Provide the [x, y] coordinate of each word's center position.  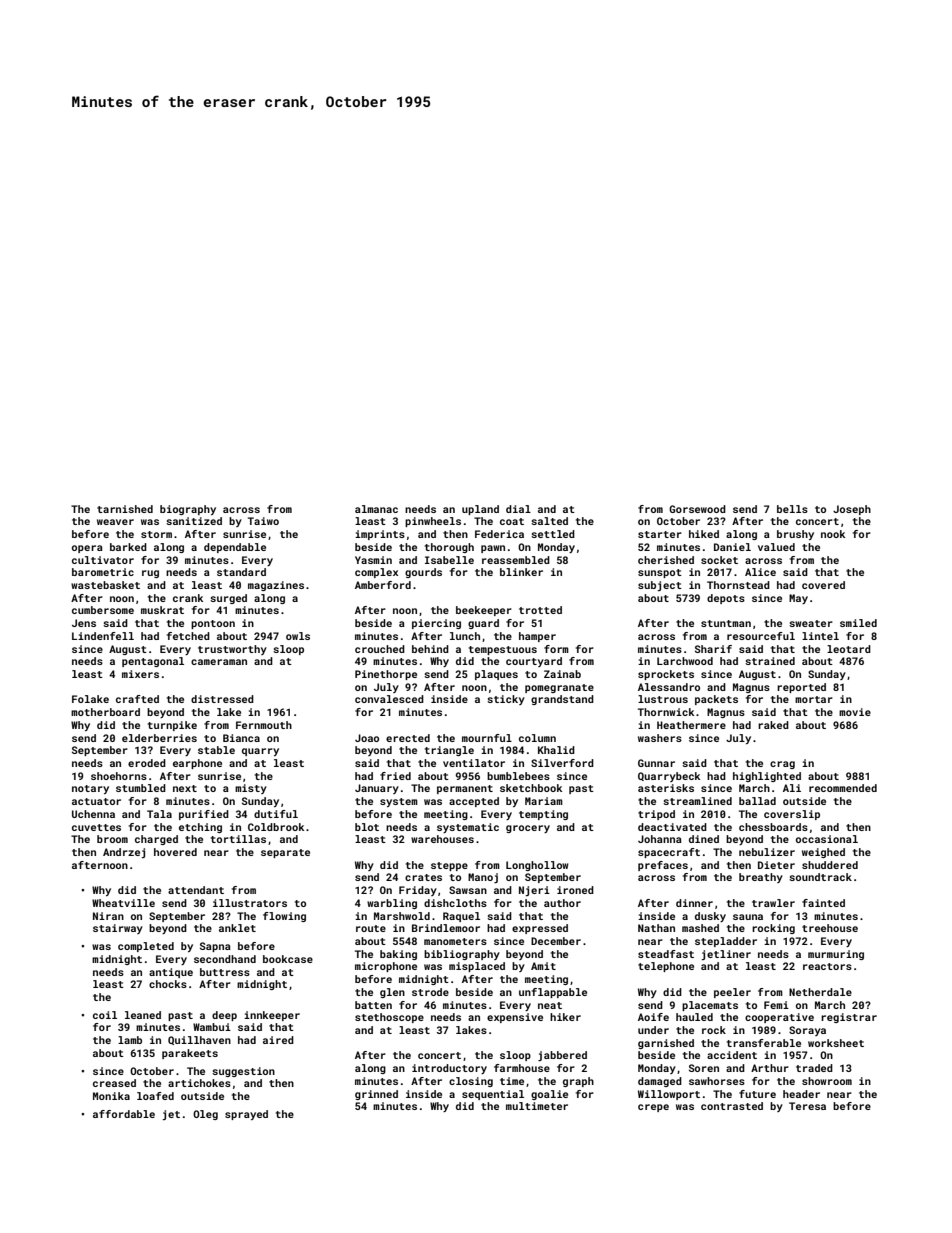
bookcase [288, 959]
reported [801, 688]
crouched [380, 649]
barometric [103, 572]
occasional [827, 839]
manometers [455, 941]
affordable [124, 1114]
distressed [222, 699]
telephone [666, 967]
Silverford [562, 763]
